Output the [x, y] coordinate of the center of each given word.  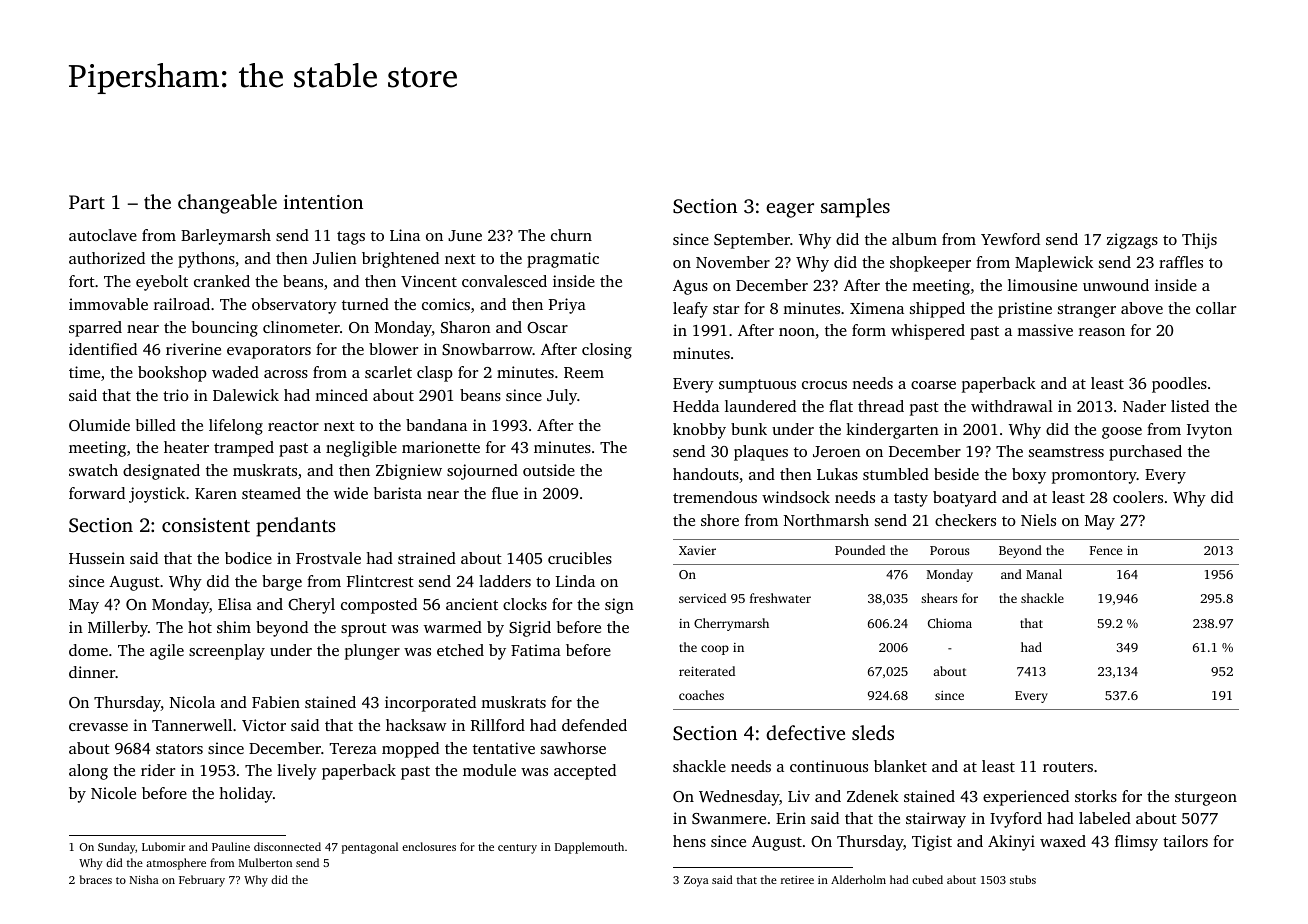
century [517, 849]
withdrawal [1012, 406]
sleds [873, 732]
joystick [157, 495]
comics [446, 304]
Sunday [117, 848]
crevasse [98, 727]
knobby [699, 431]
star [726, 309]
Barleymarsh [226, 237]
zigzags [1132, 241]
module [489, 770]
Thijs [1199, 241]
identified [103, 349]
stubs [1023, 879]
